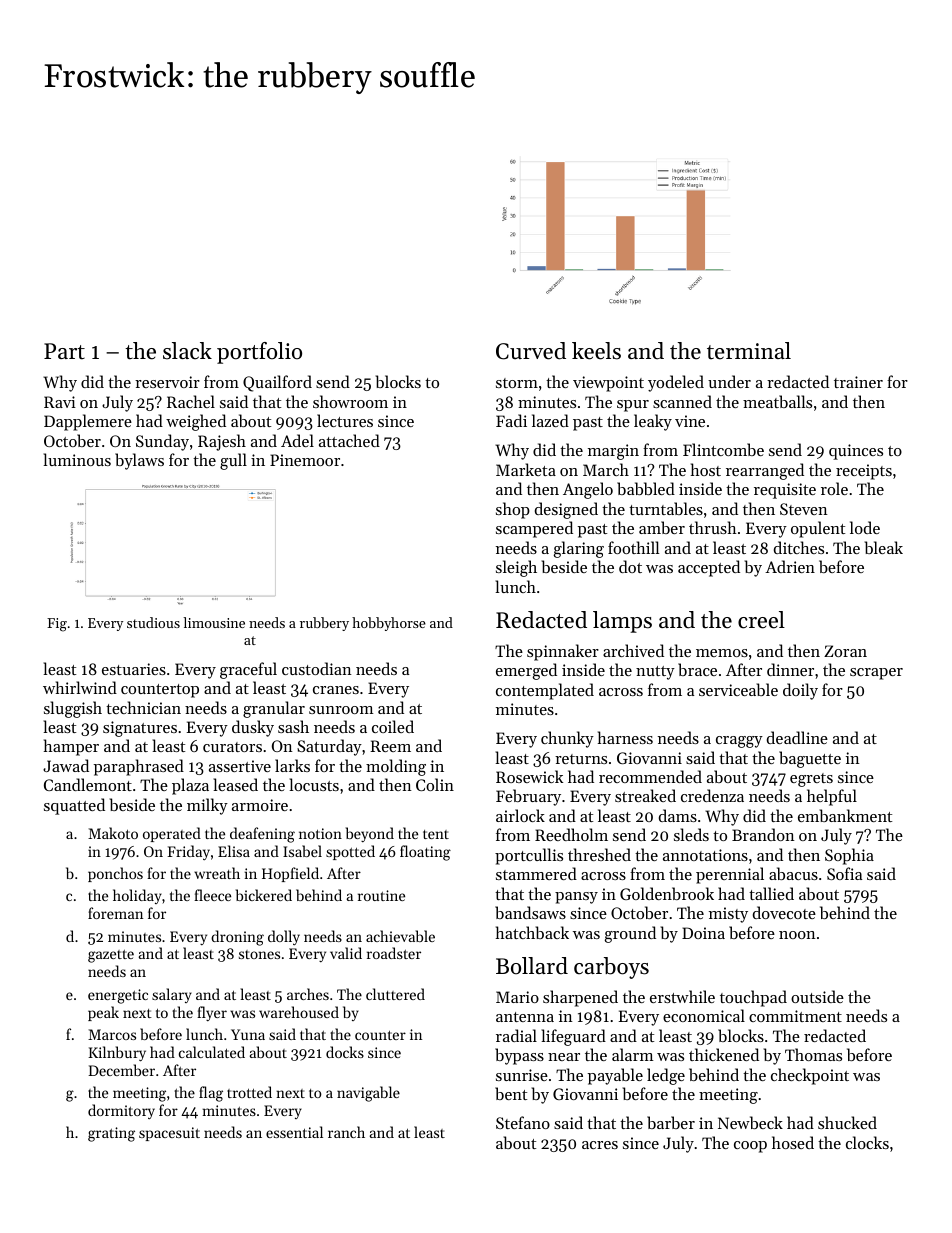 The width and height of the image is (952, 1233). Describe the element at coordinates (529, 776) in the image. I see `Rosewick` at that location.
